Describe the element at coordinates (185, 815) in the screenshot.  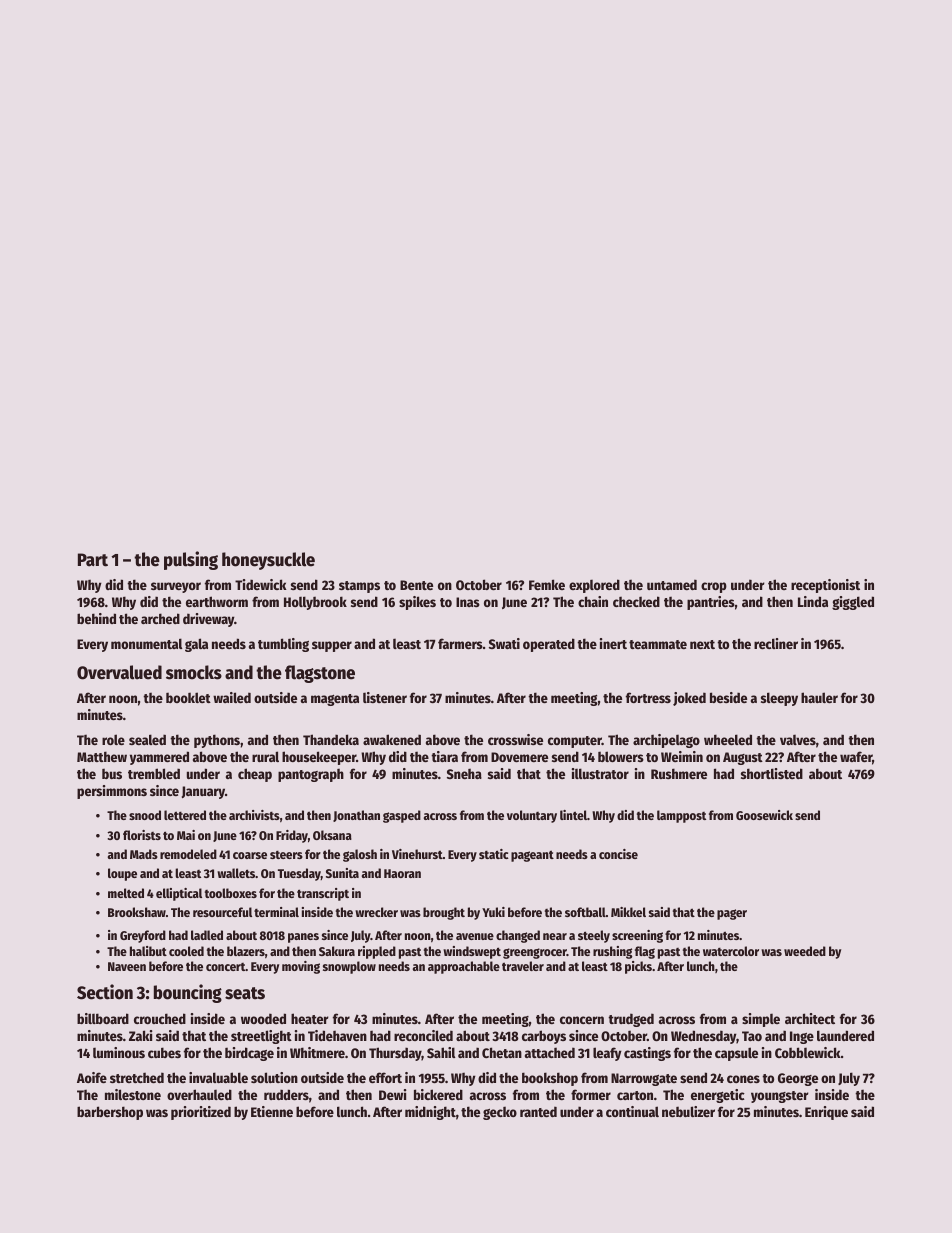
I see `lettered` at that location.
